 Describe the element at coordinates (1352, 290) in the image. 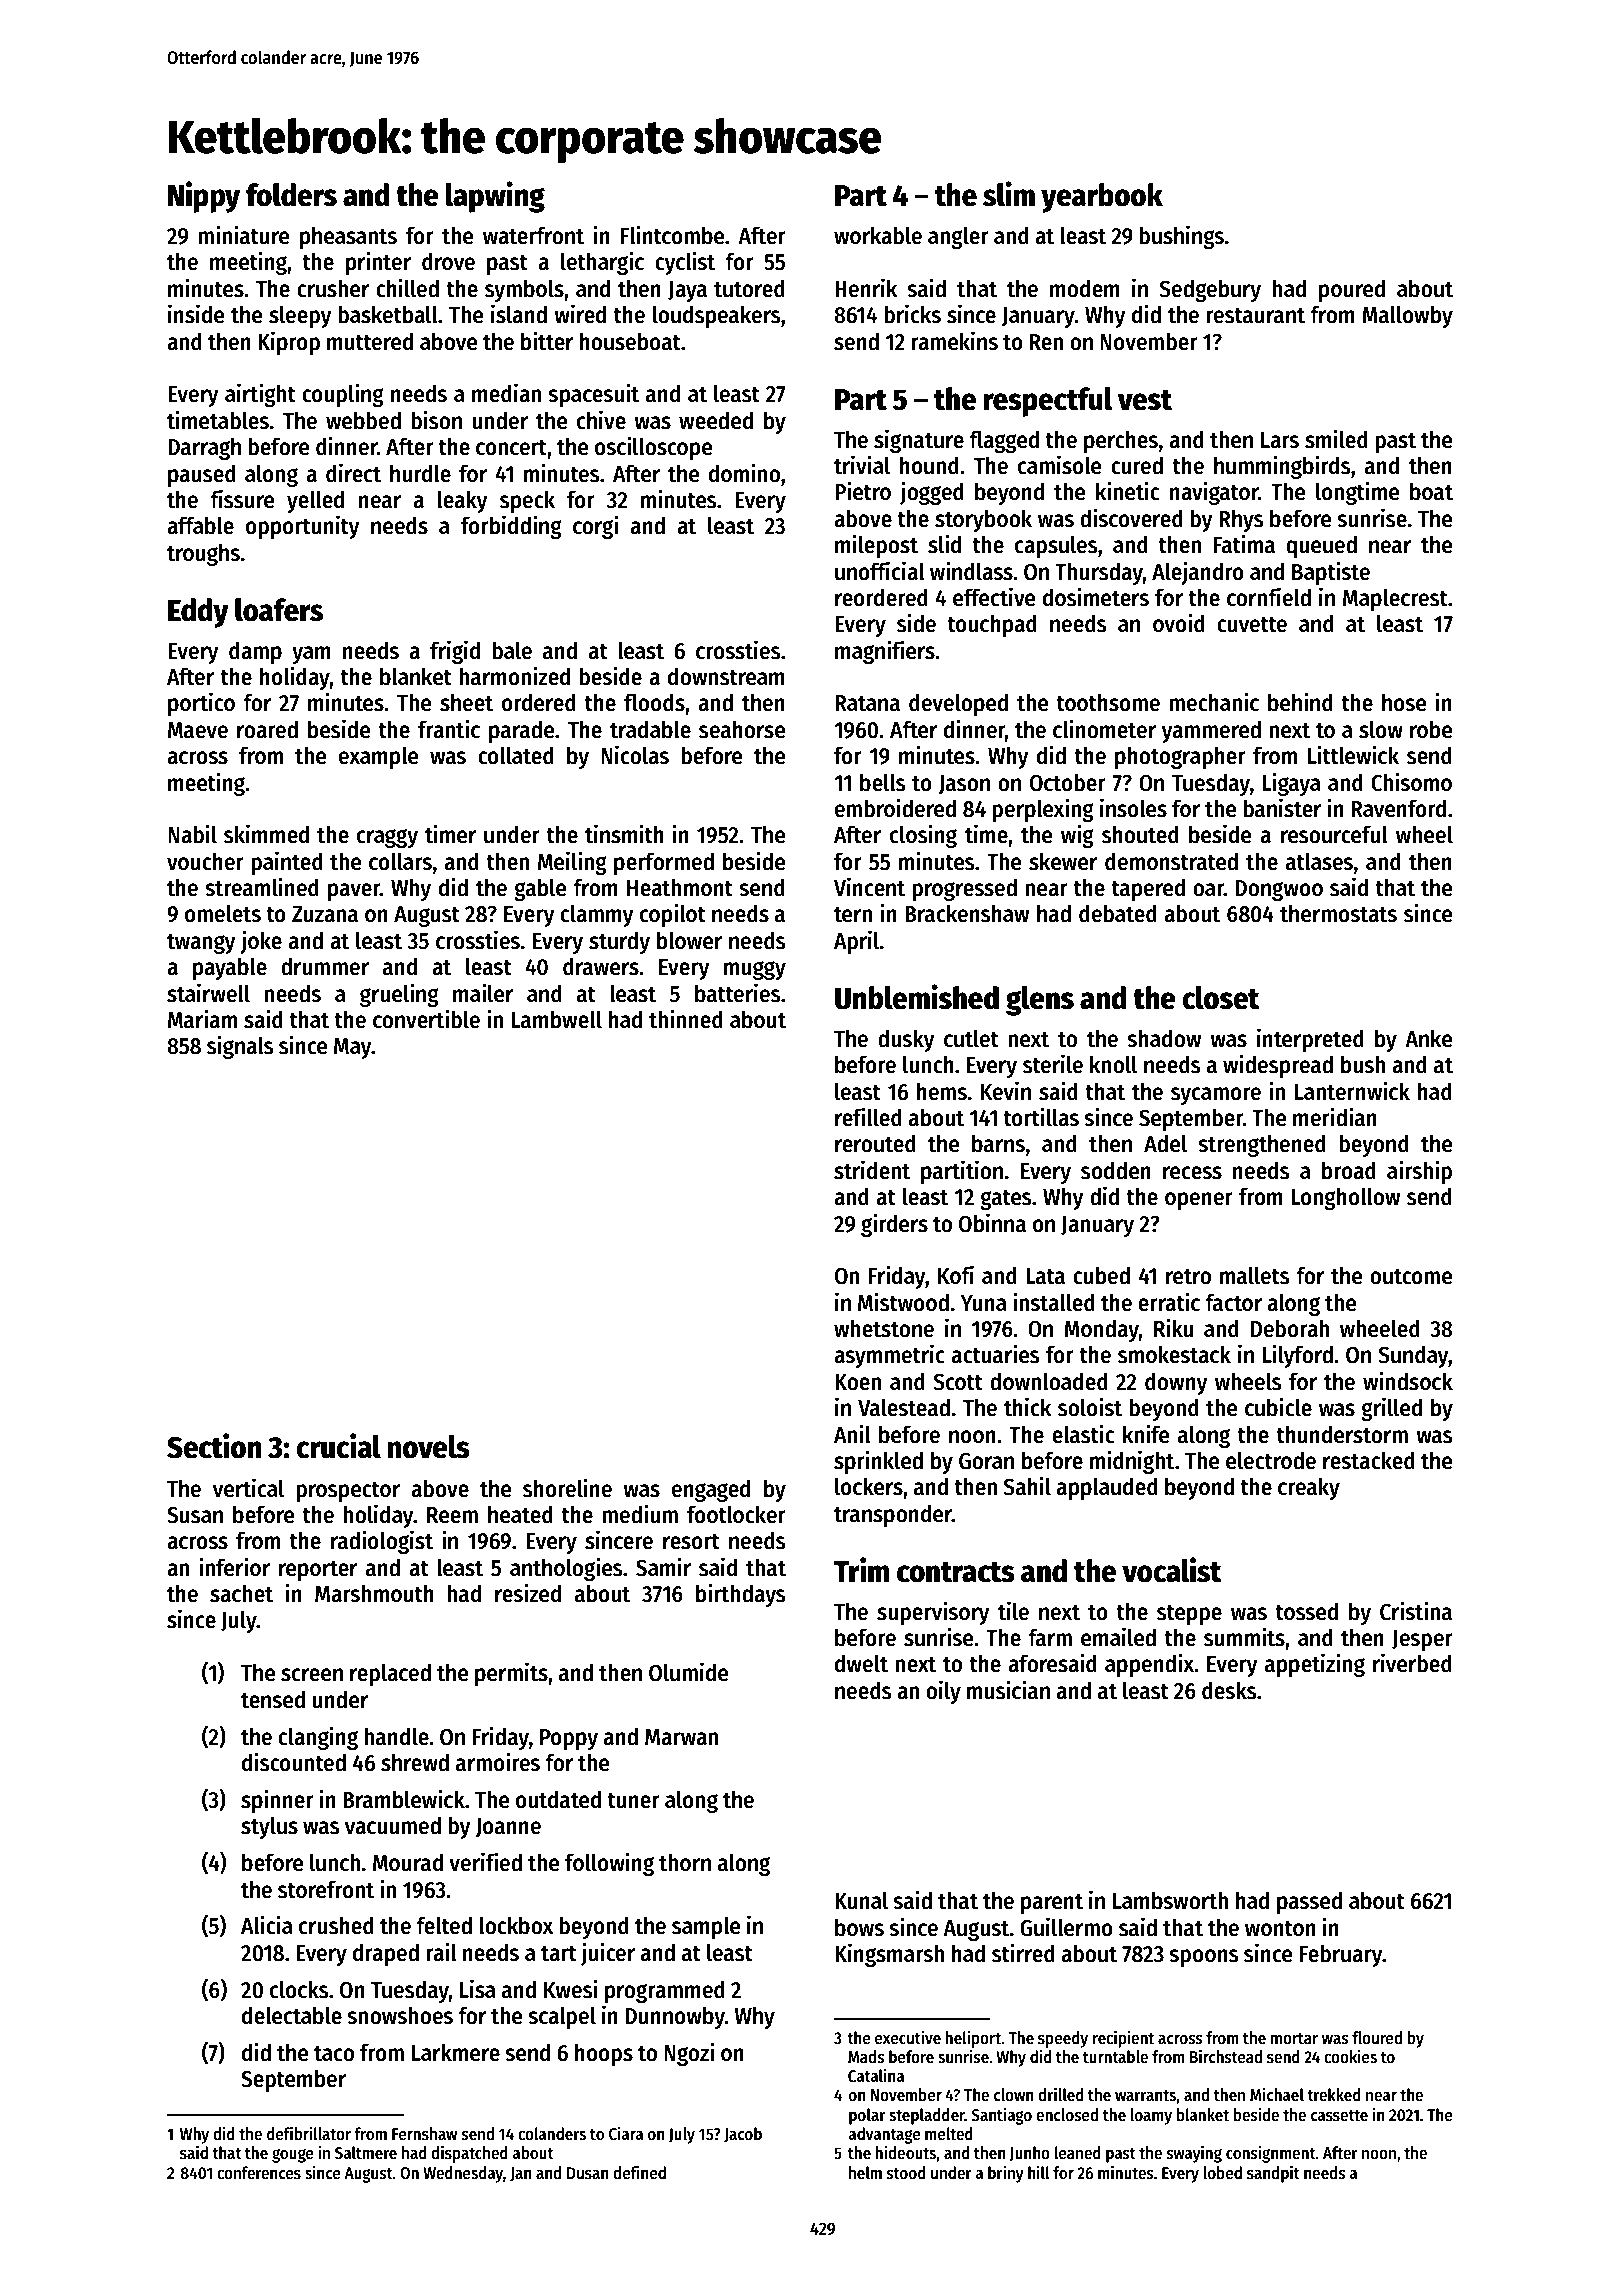

I see `poured` at that location.
